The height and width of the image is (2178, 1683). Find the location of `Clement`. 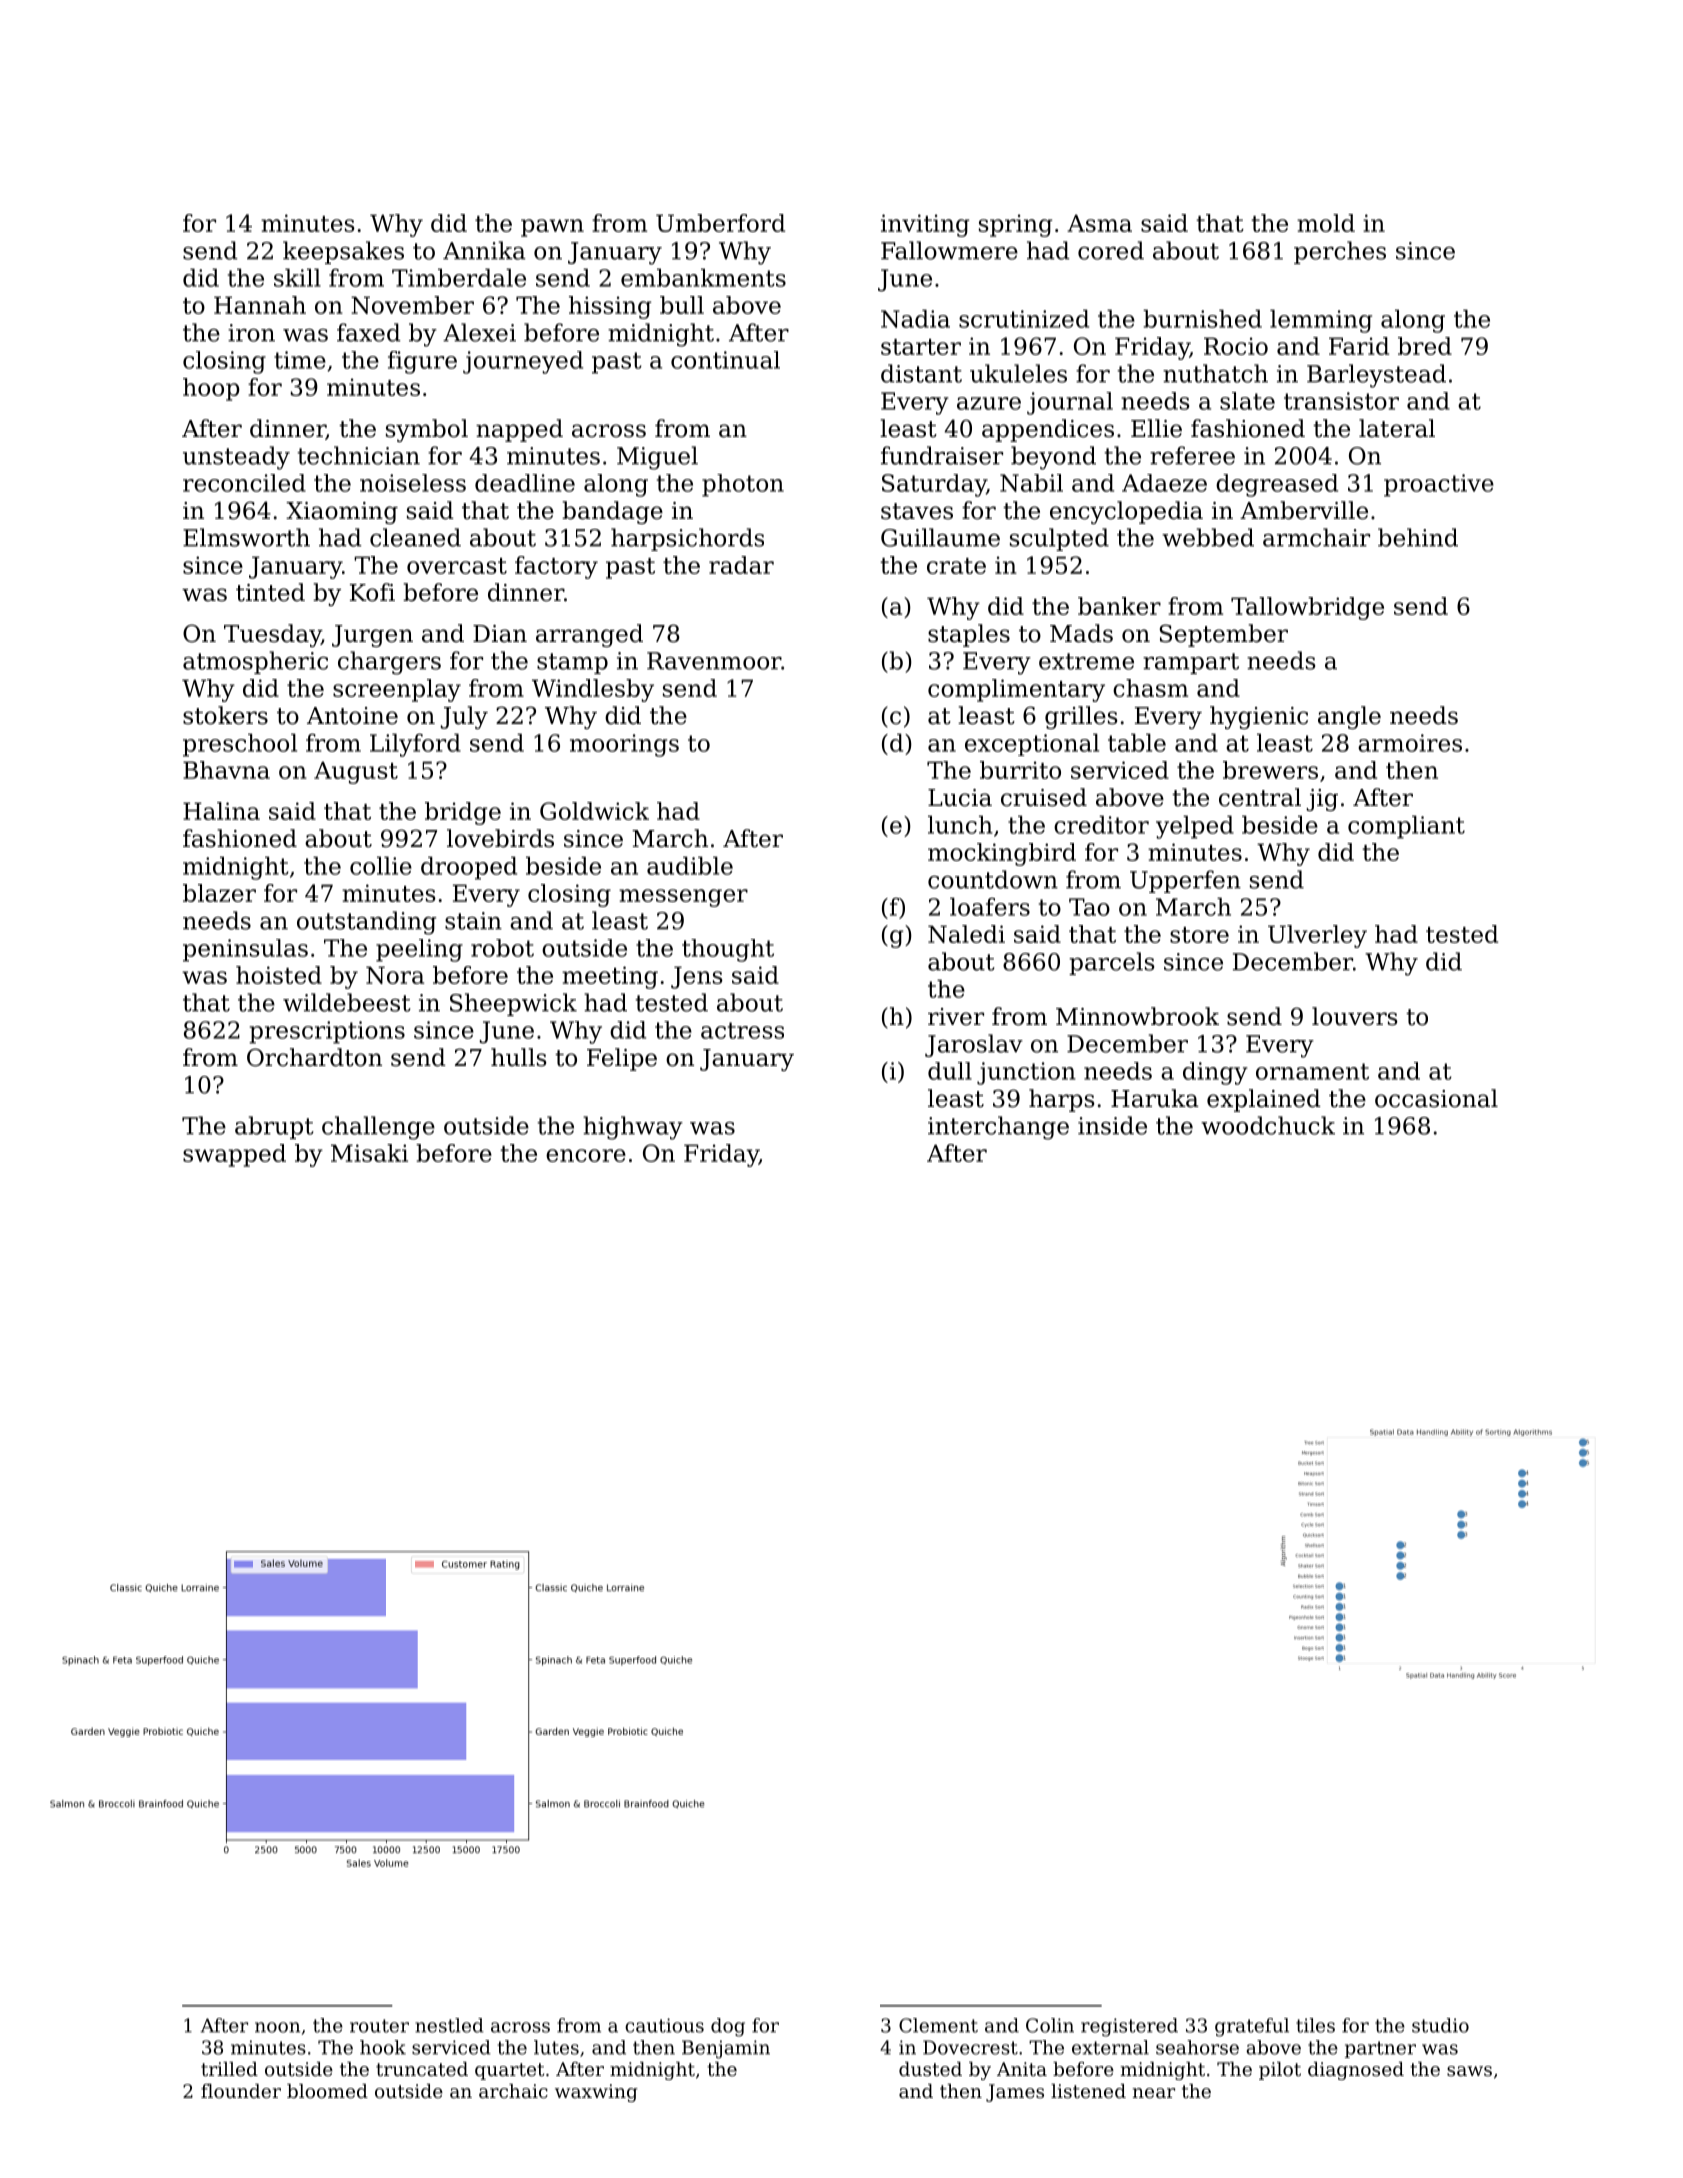

Clement is located at coordinates (938, 2025).
